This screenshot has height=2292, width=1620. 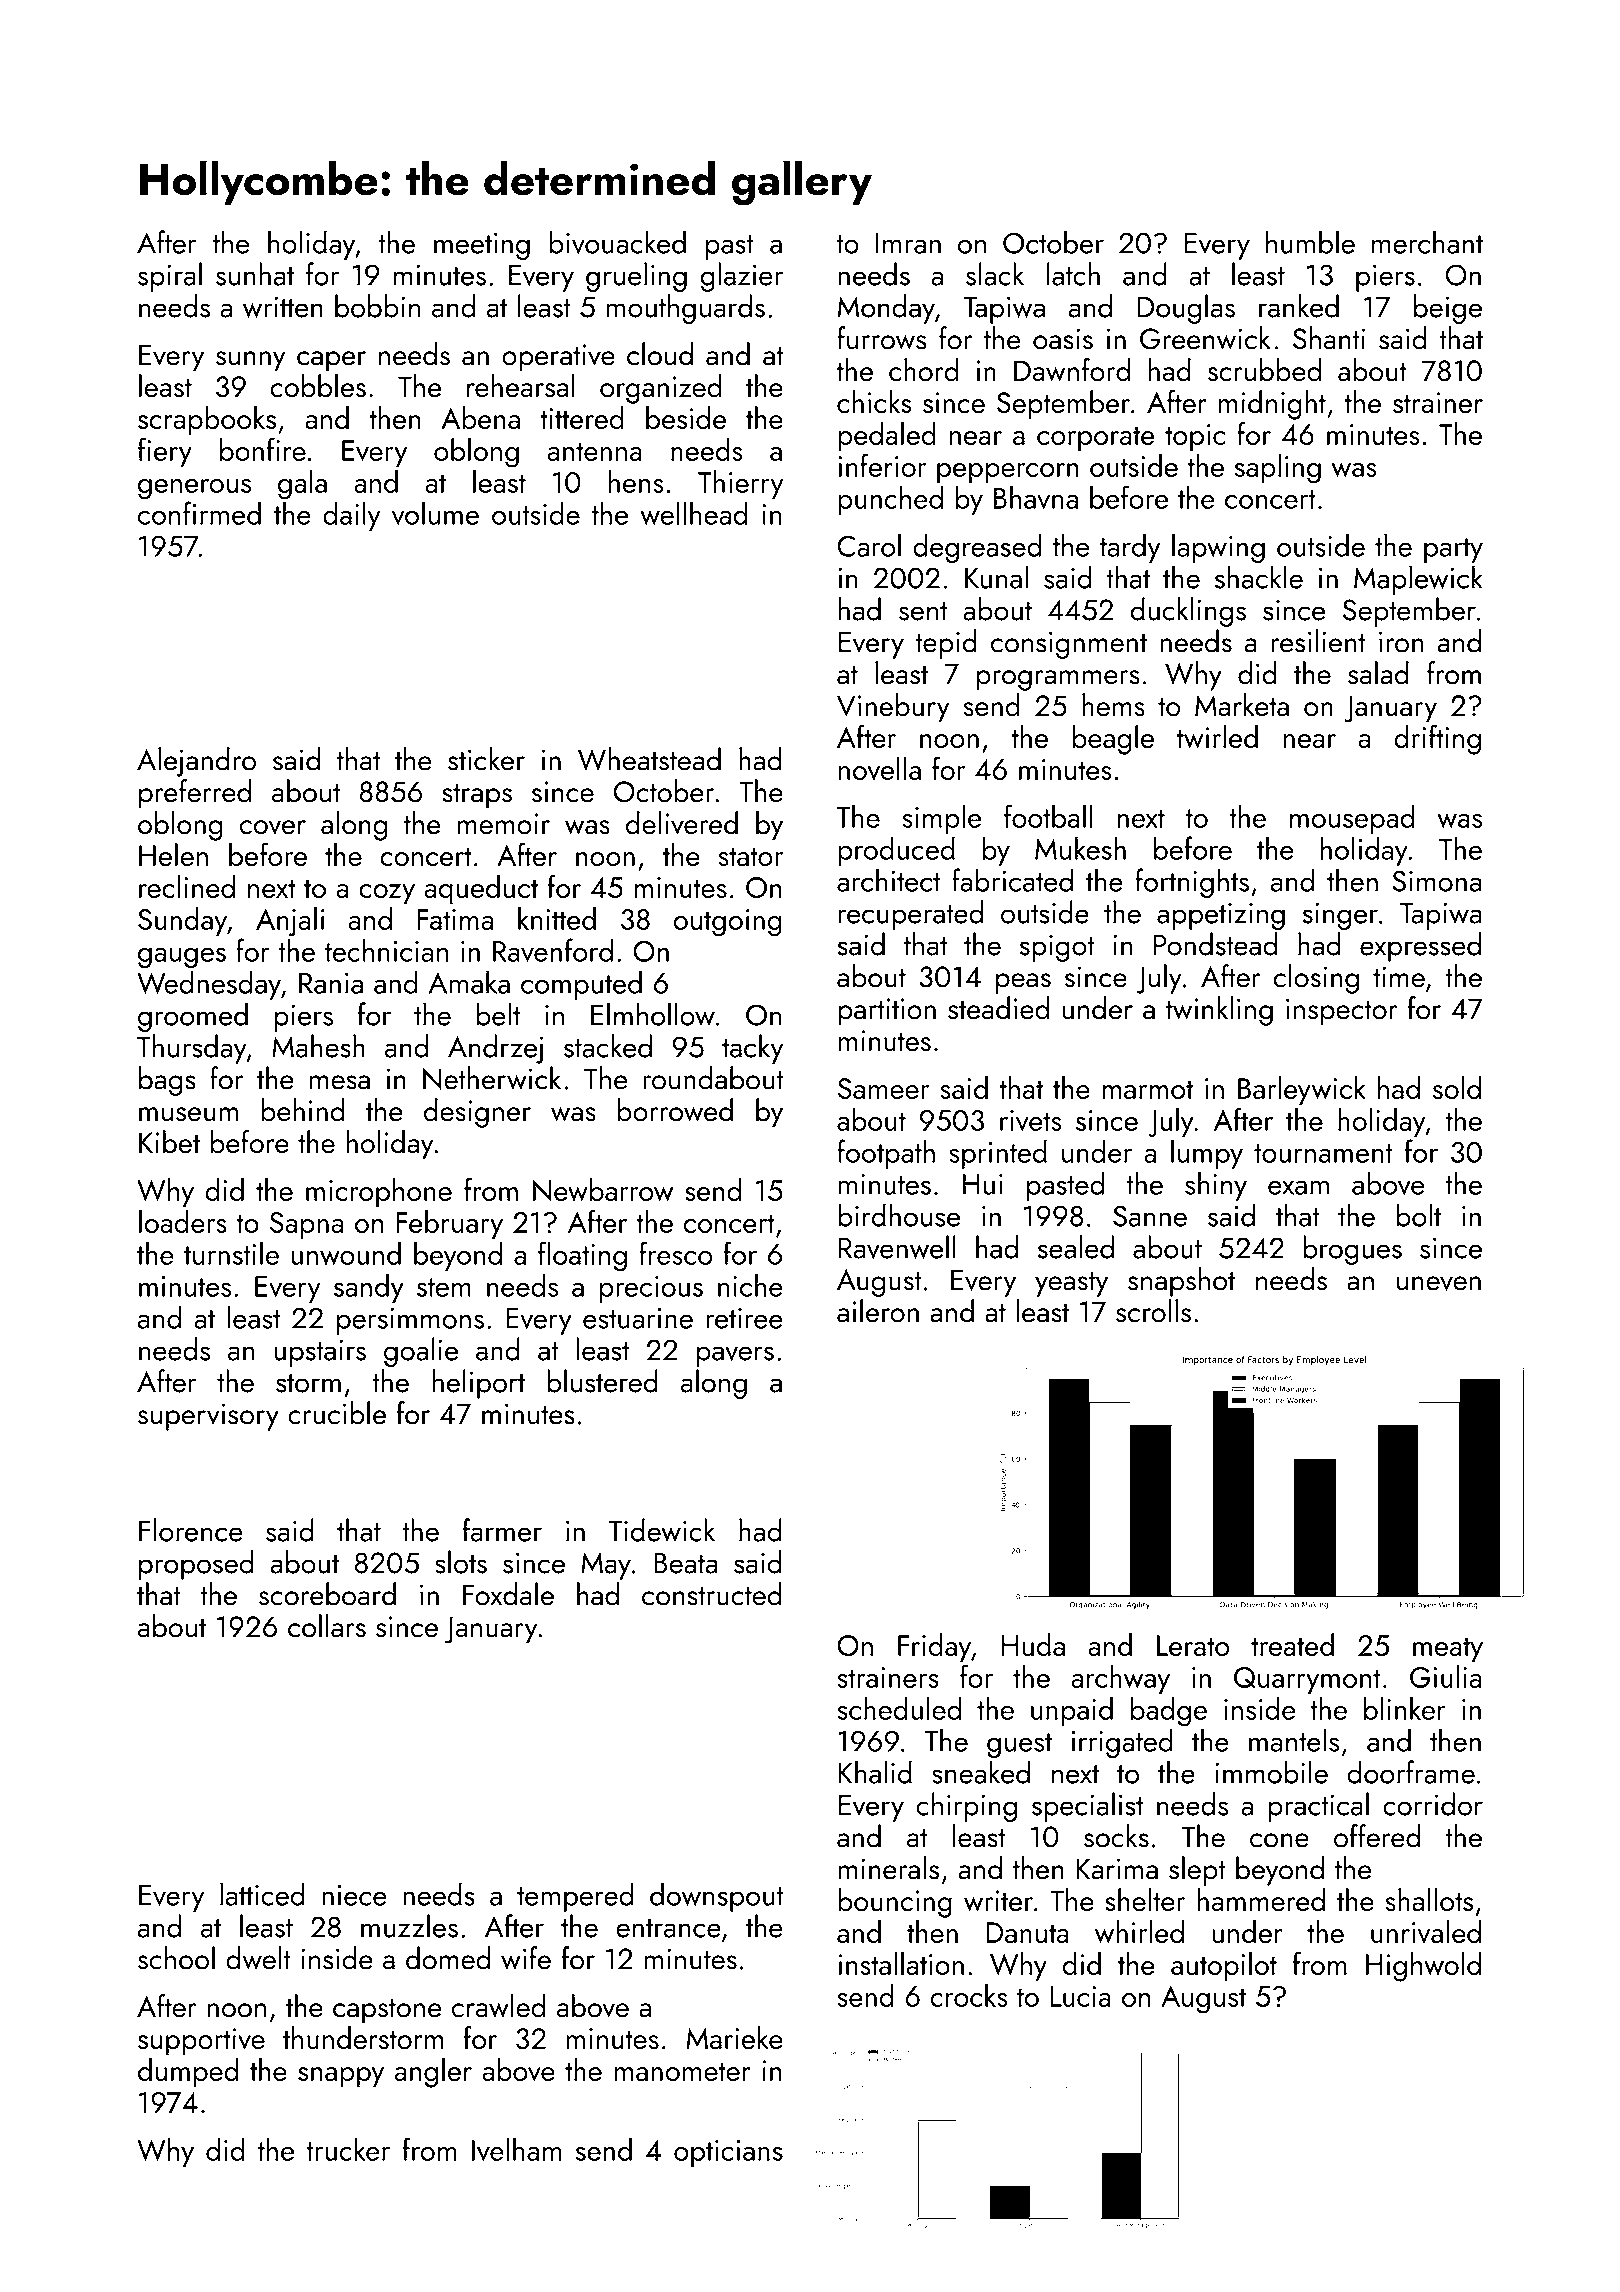 What do you see at coordinates (196, 762) in the screenshot?
I see `Alejandro` at bounding box center [196, 762].
